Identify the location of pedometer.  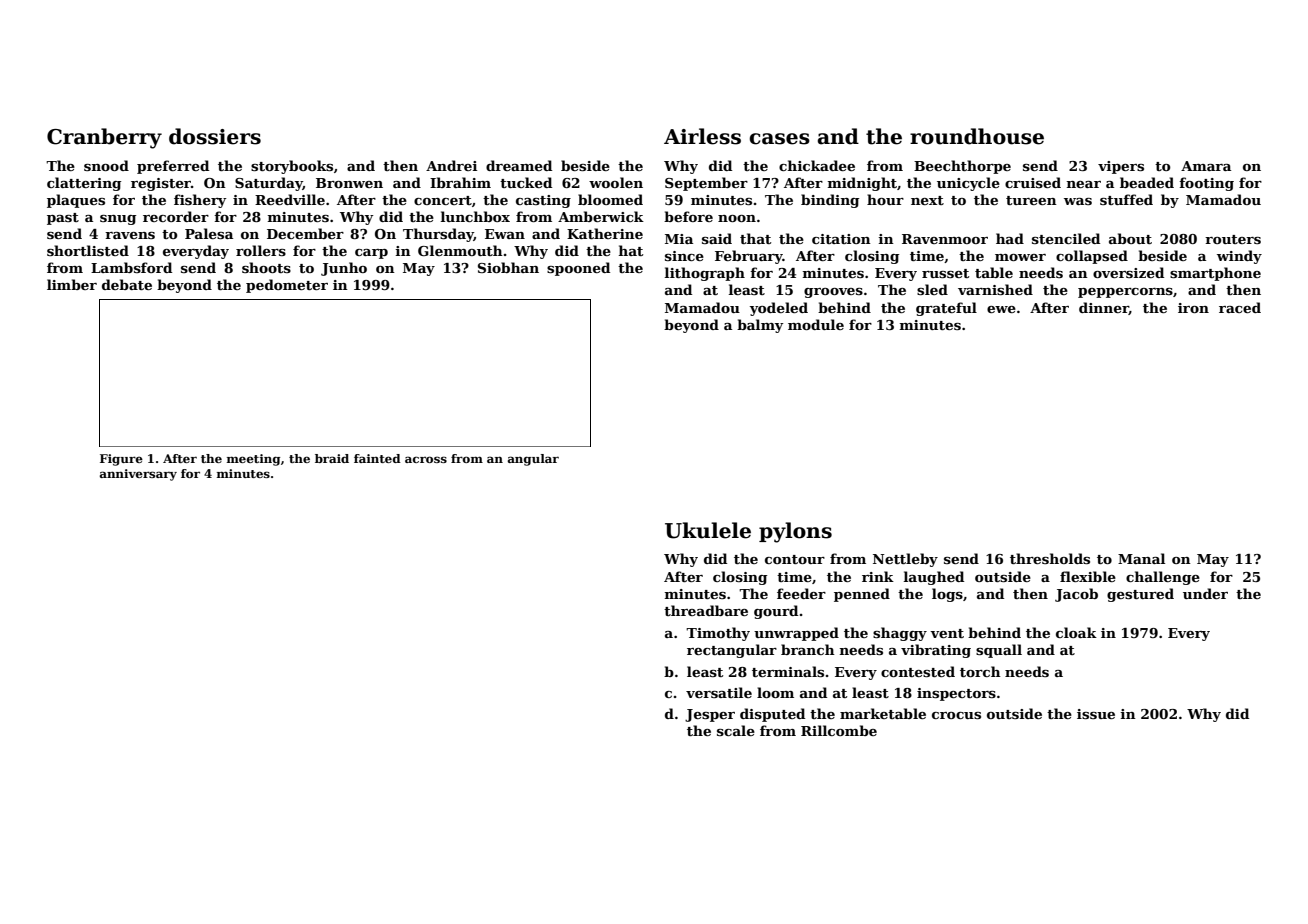
(287, 286).
